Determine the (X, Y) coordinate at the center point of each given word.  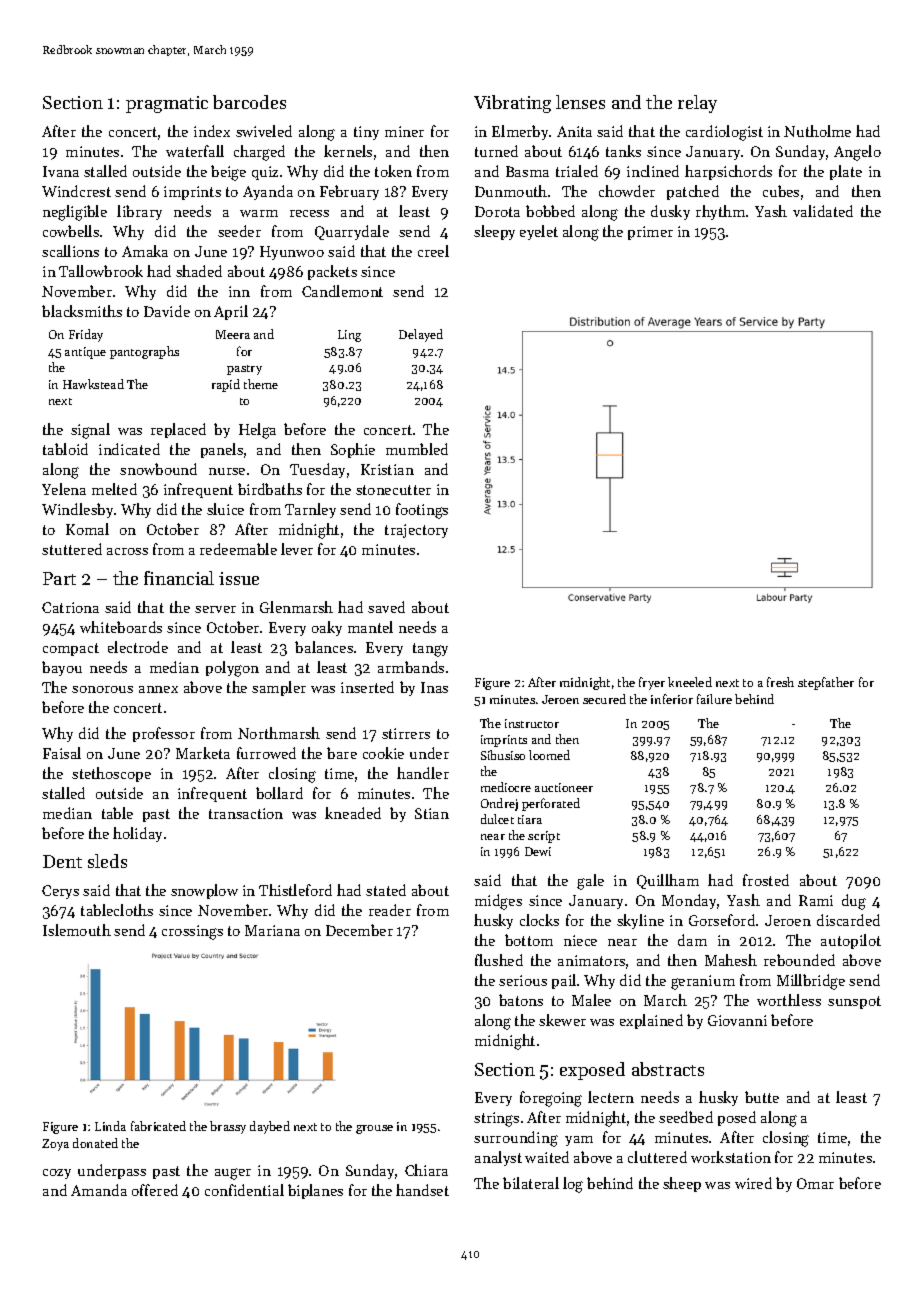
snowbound (158, 469)
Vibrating (512, 104)
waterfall (195, 151)
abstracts (668, 1069)
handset (422, 1190)
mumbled (417, 449)
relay (697, 104)
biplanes (315, 1191)
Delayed (421, 335)
